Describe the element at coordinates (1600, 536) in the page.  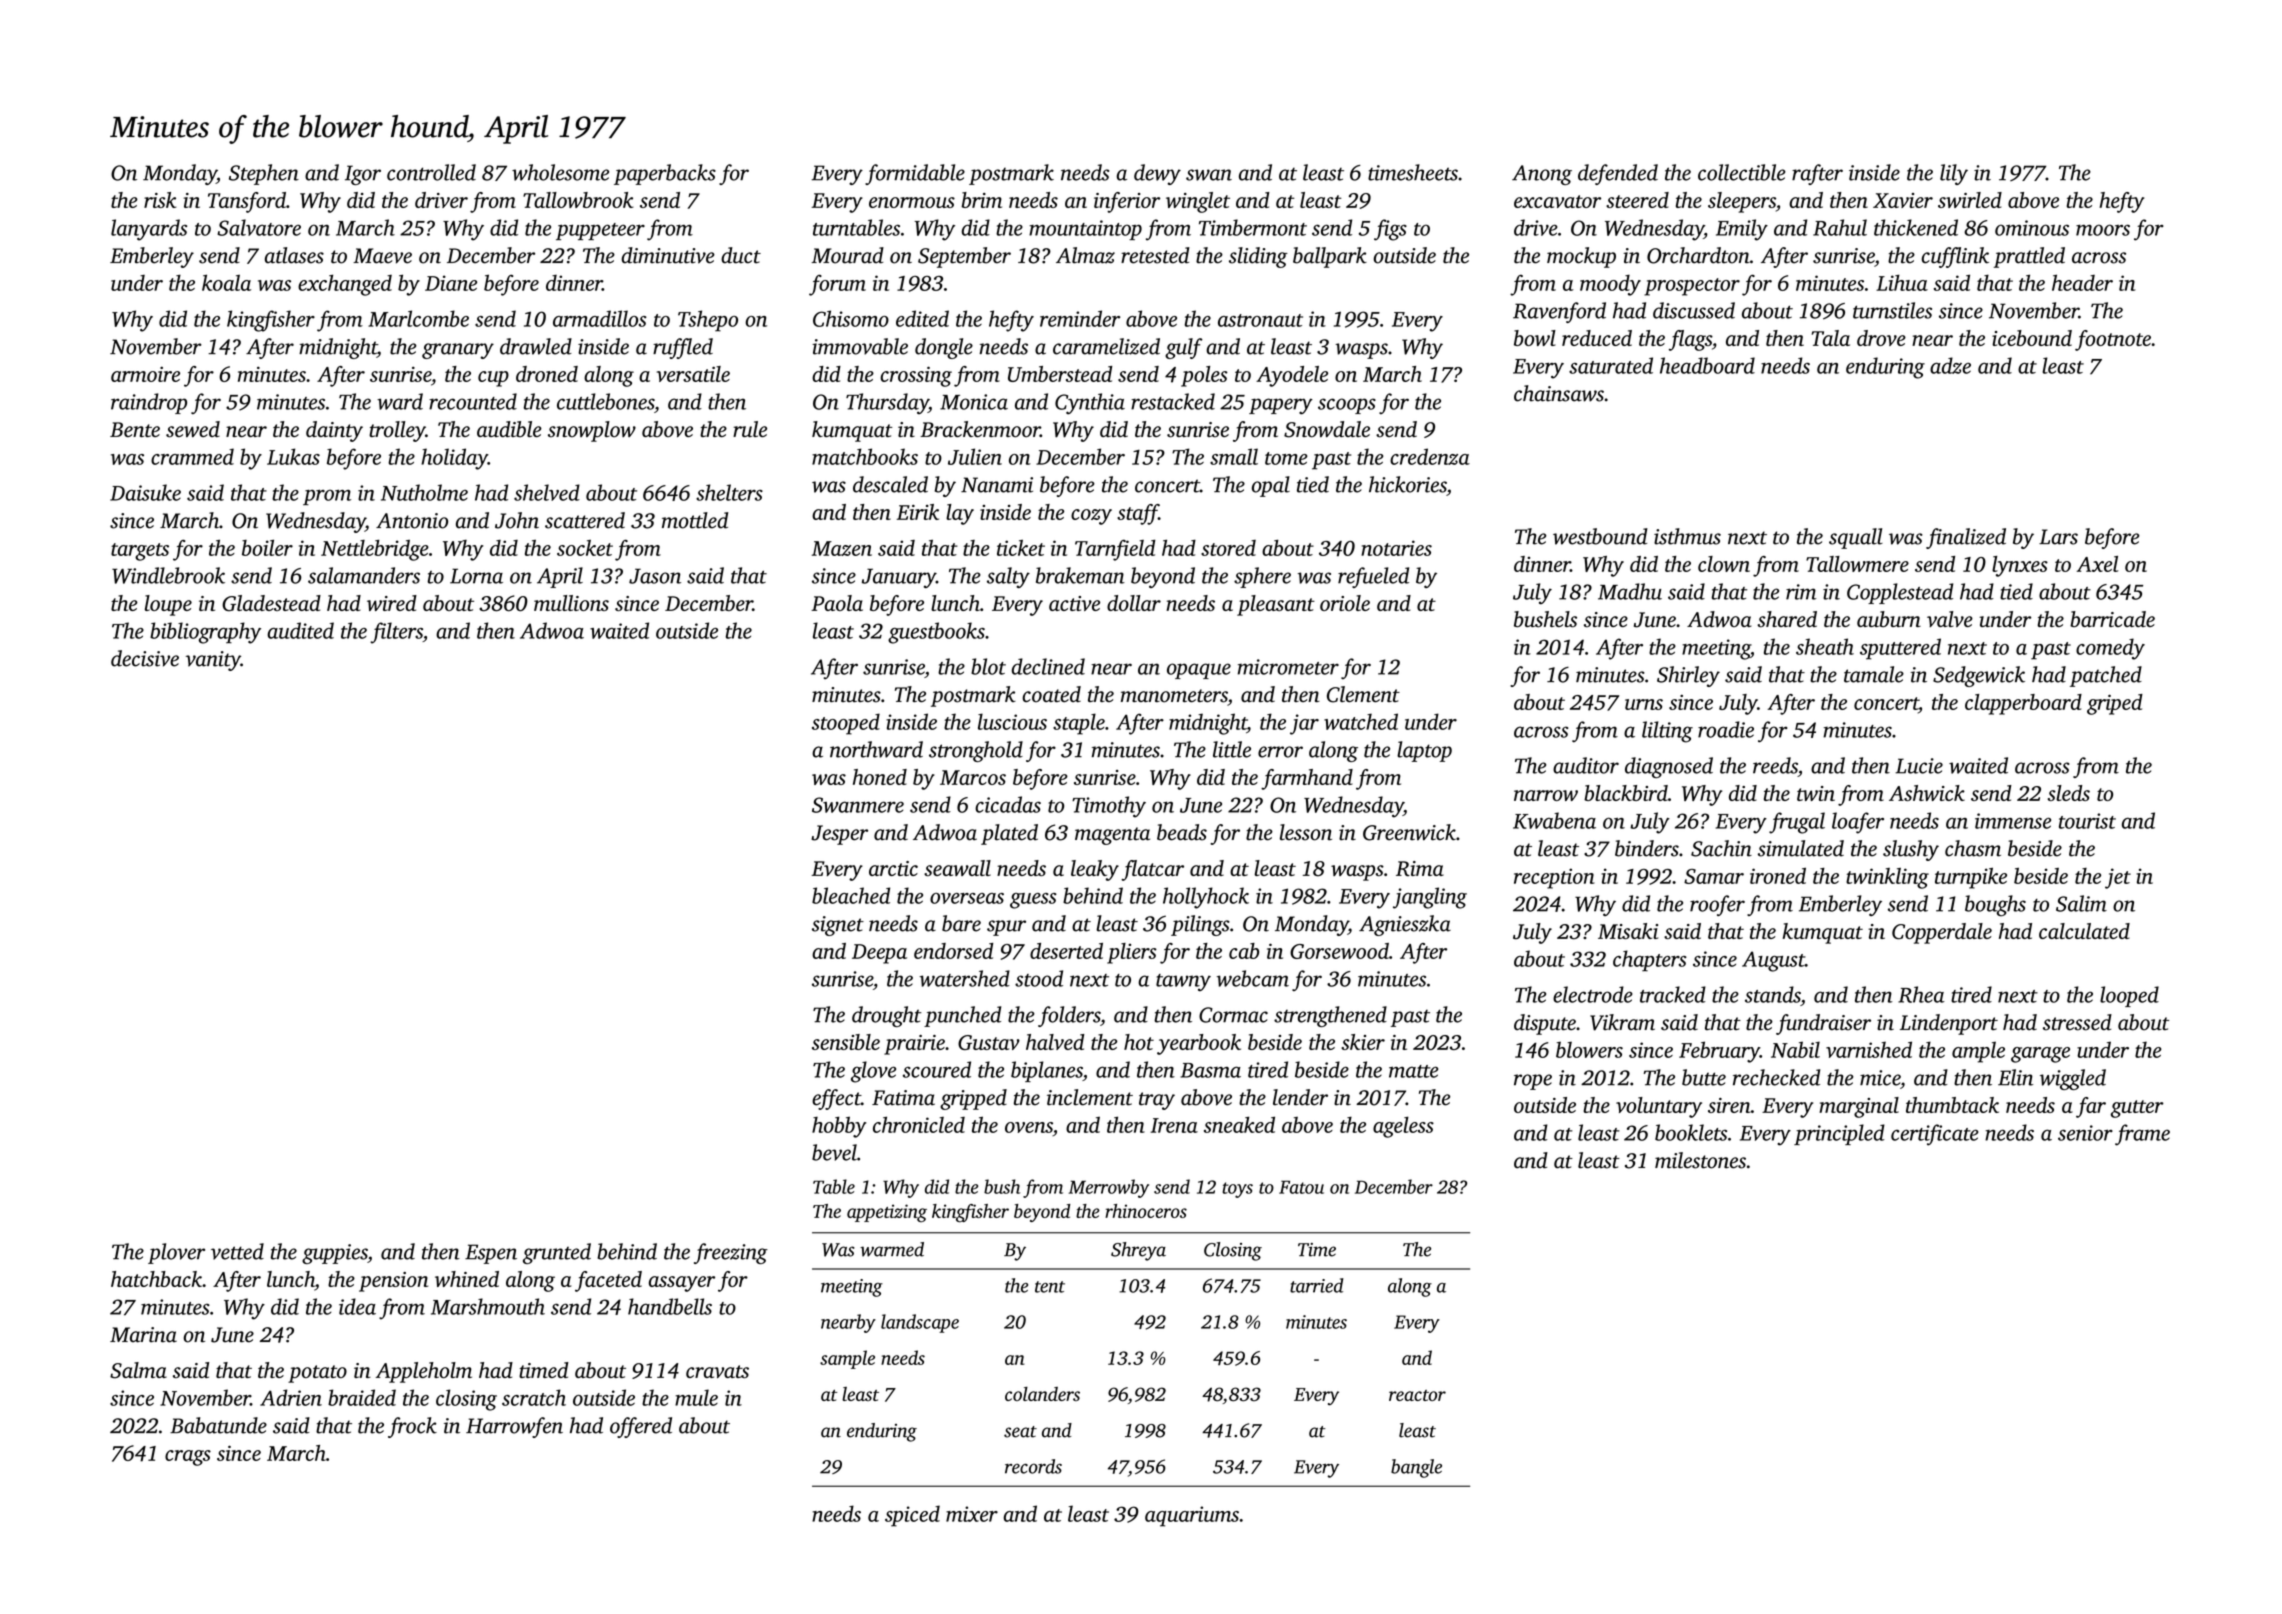
I see `westbound` at that location.
